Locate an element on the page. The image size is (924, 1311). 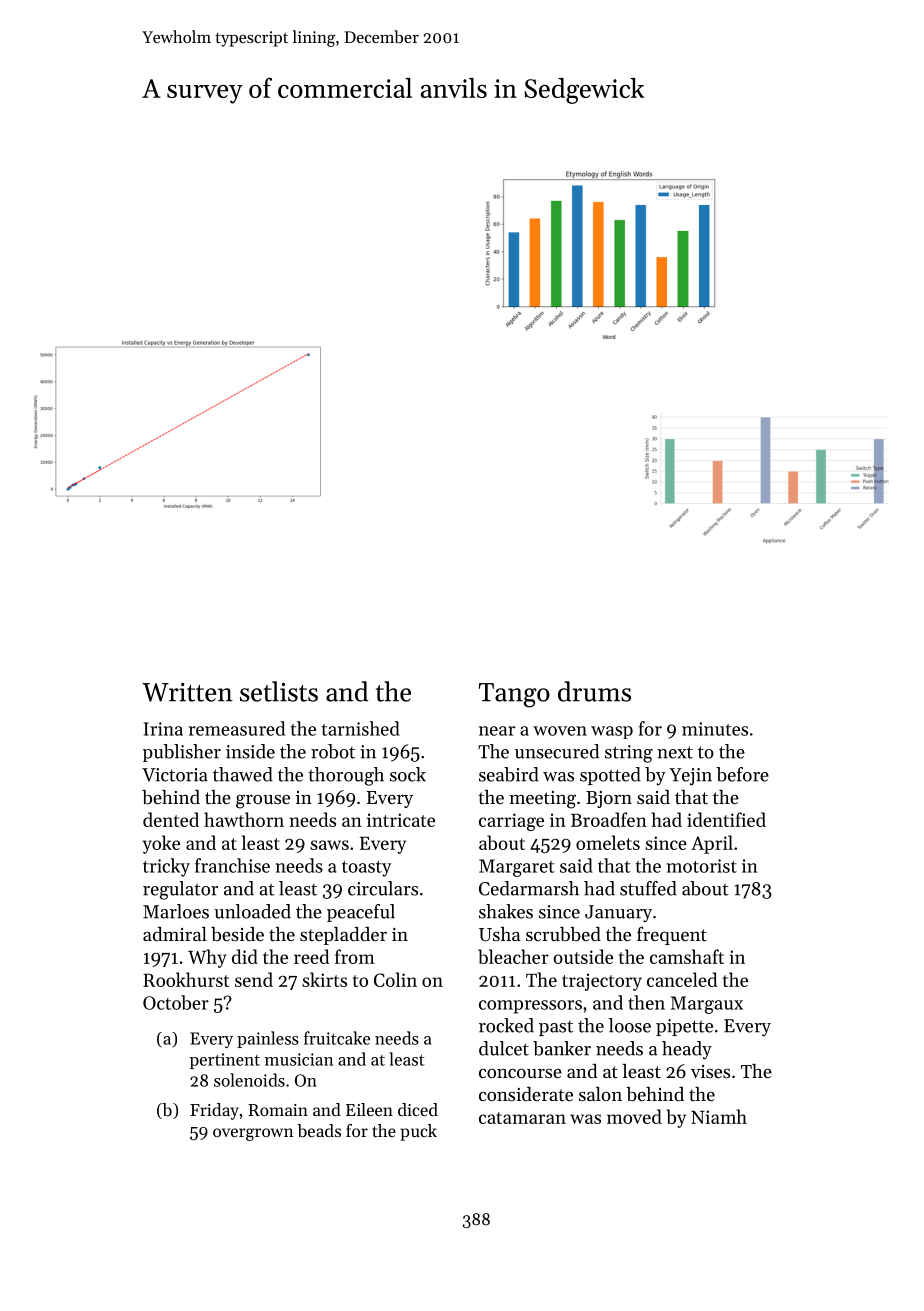
vises is located at coordinates (710, 1071).
